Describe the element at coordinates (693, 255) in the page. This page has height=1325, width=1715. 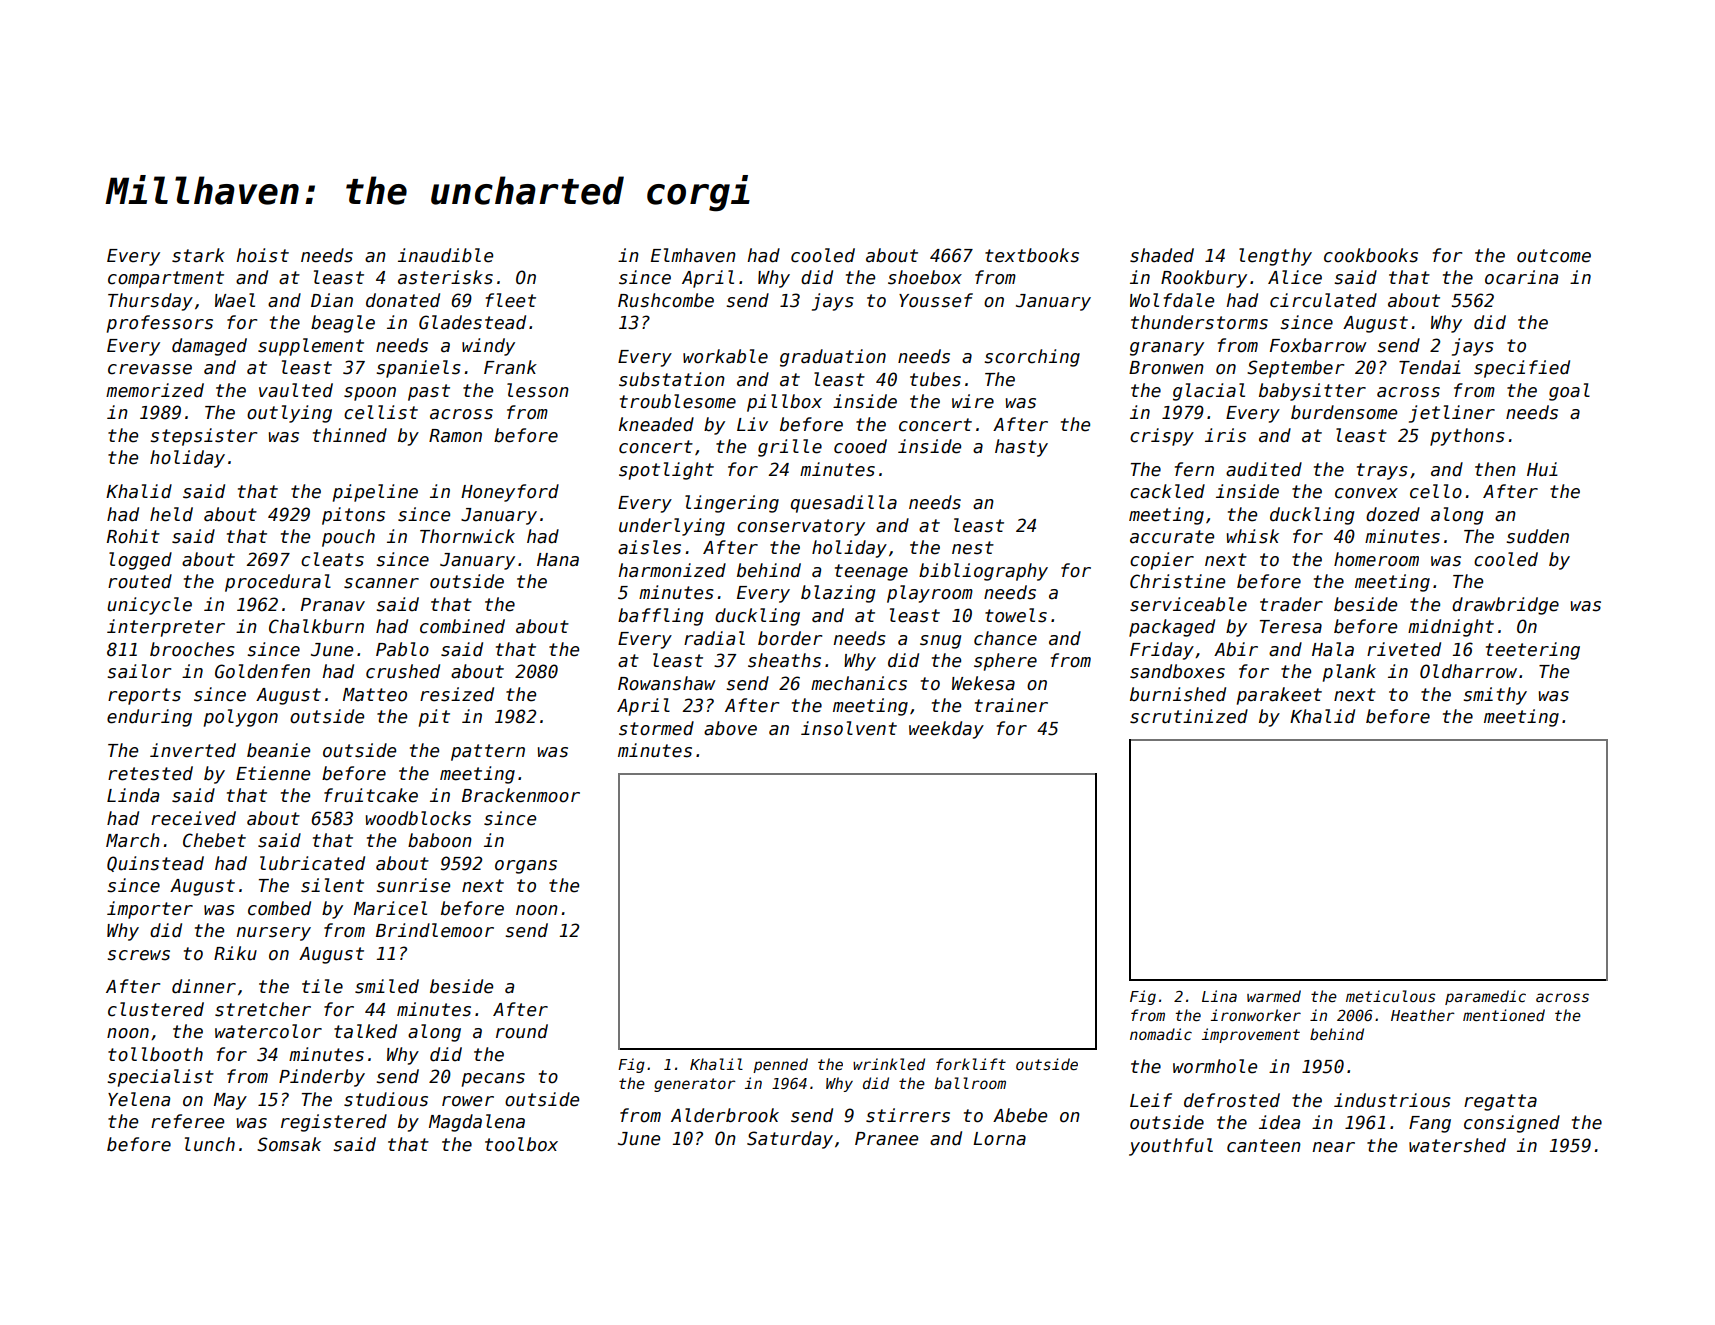
I see `Elmhaven` at that location.
